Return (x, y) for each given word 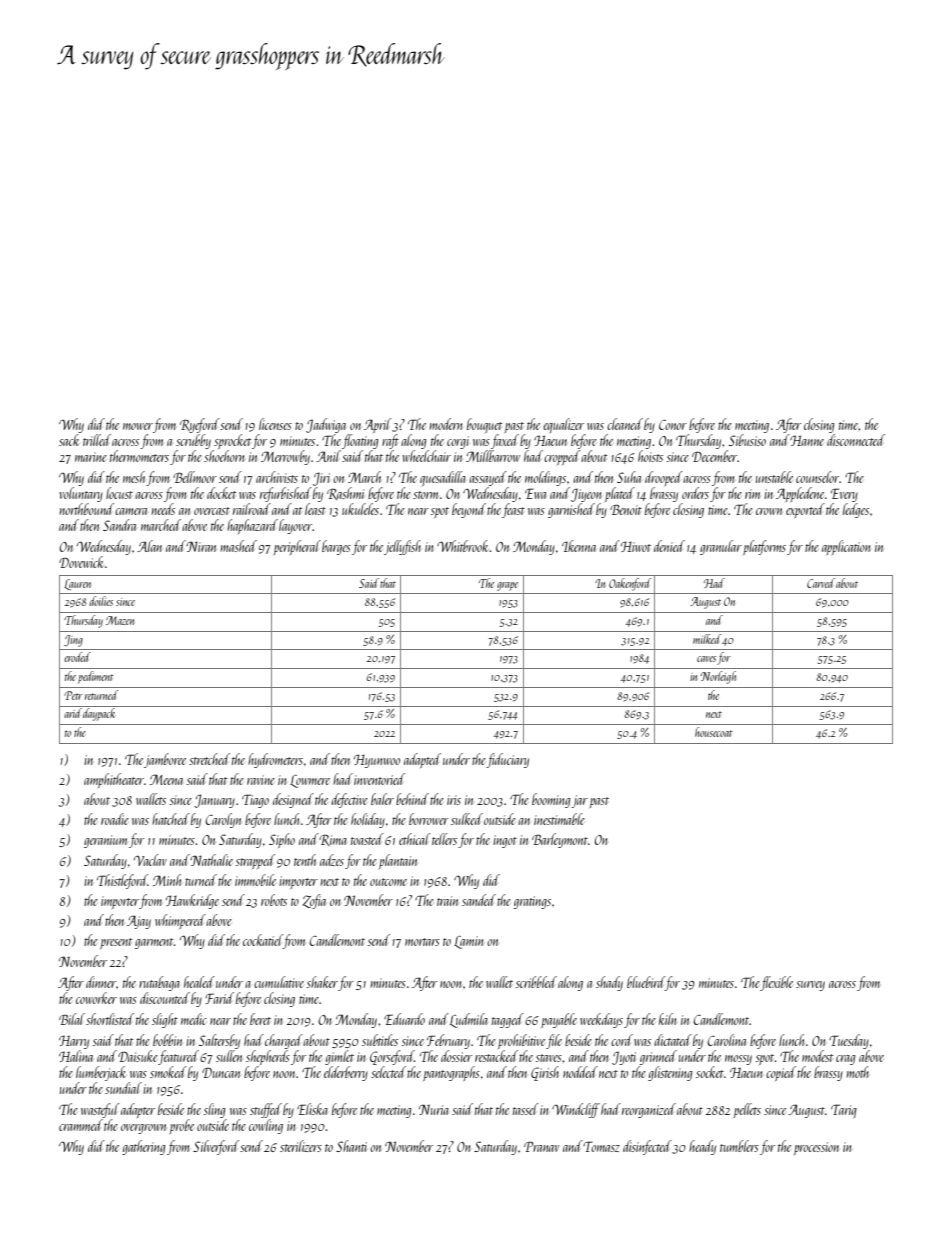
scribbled (536, 982)
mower (138, 426)
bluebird (646, 982)
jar (580, 801)
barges (336, 547)
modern (446, 424)
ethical (414, 839)
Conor (673, 425)
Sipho (282, 840)
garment (154, 943)
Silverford (216, 1147)
